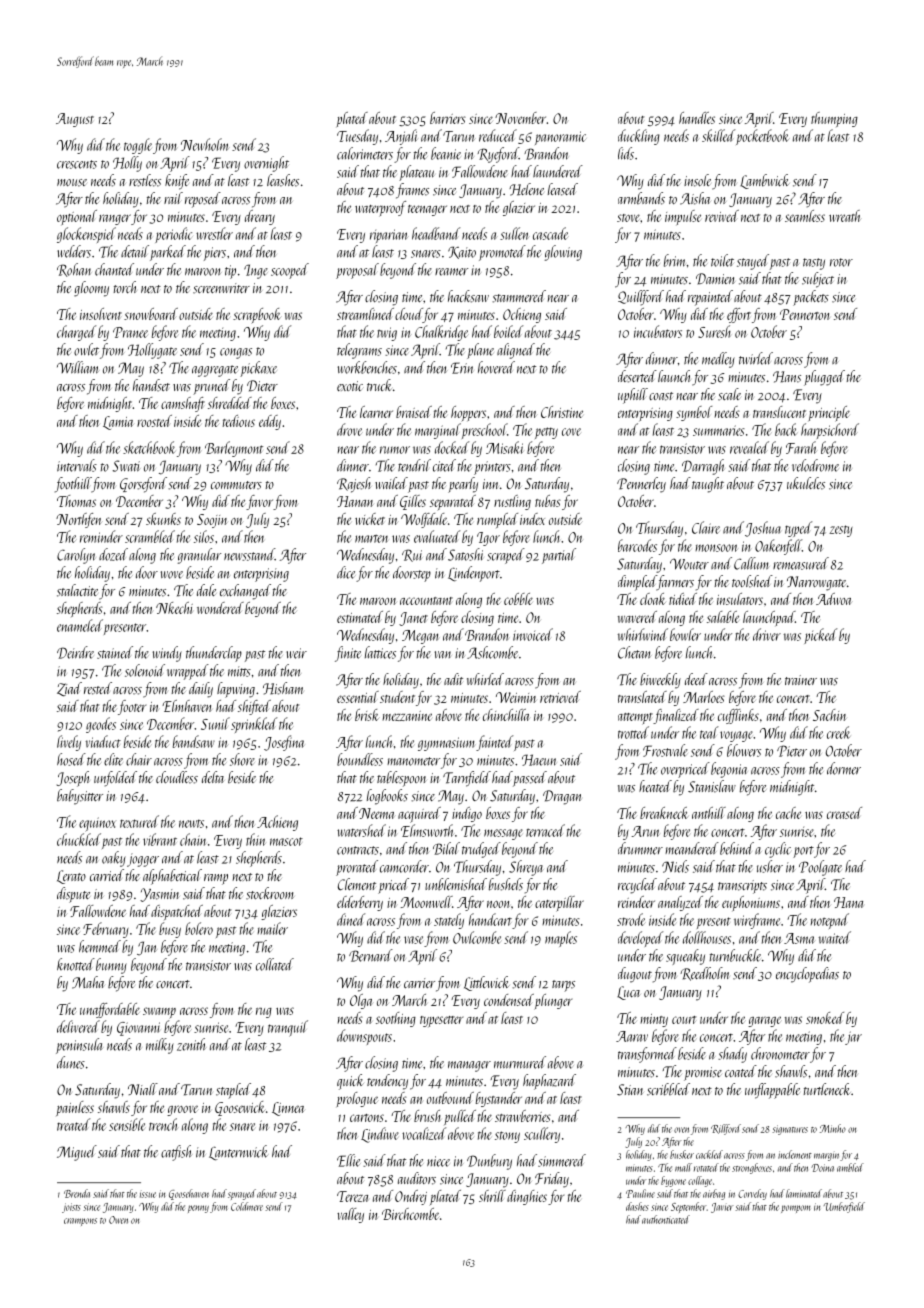 This screenshot has height=1308, width=924. Describe the element at coordinates (697, 118) in the screenshot. I see `handles` at that location.
